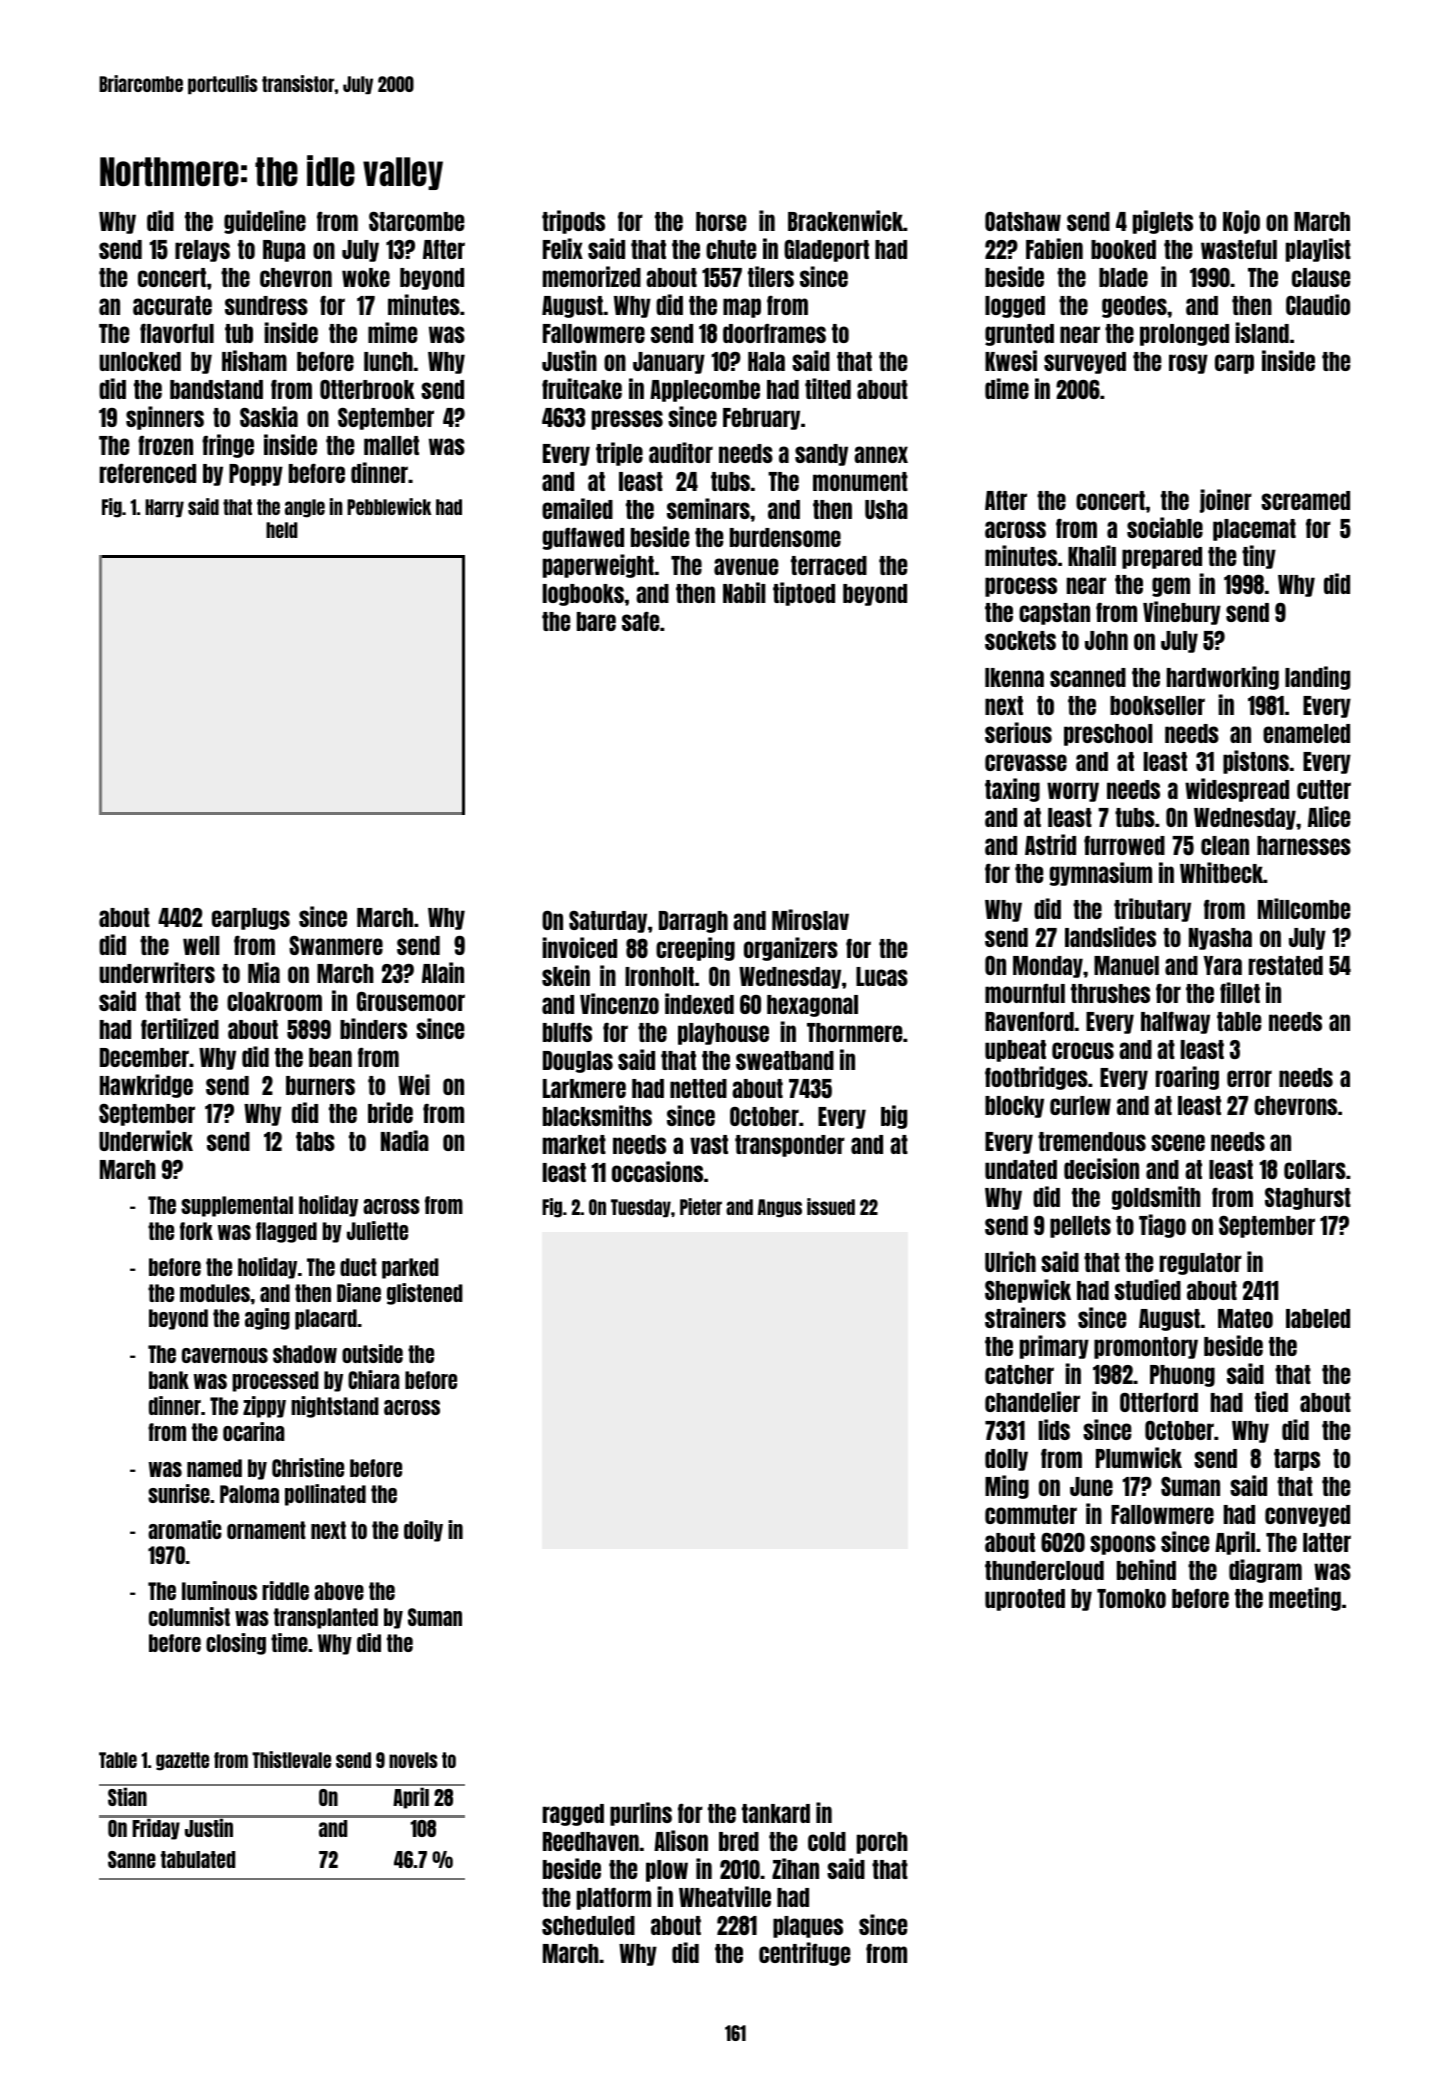  Describe the element at coordinates (265, 222) in the image. I see `guideline` at that location.
